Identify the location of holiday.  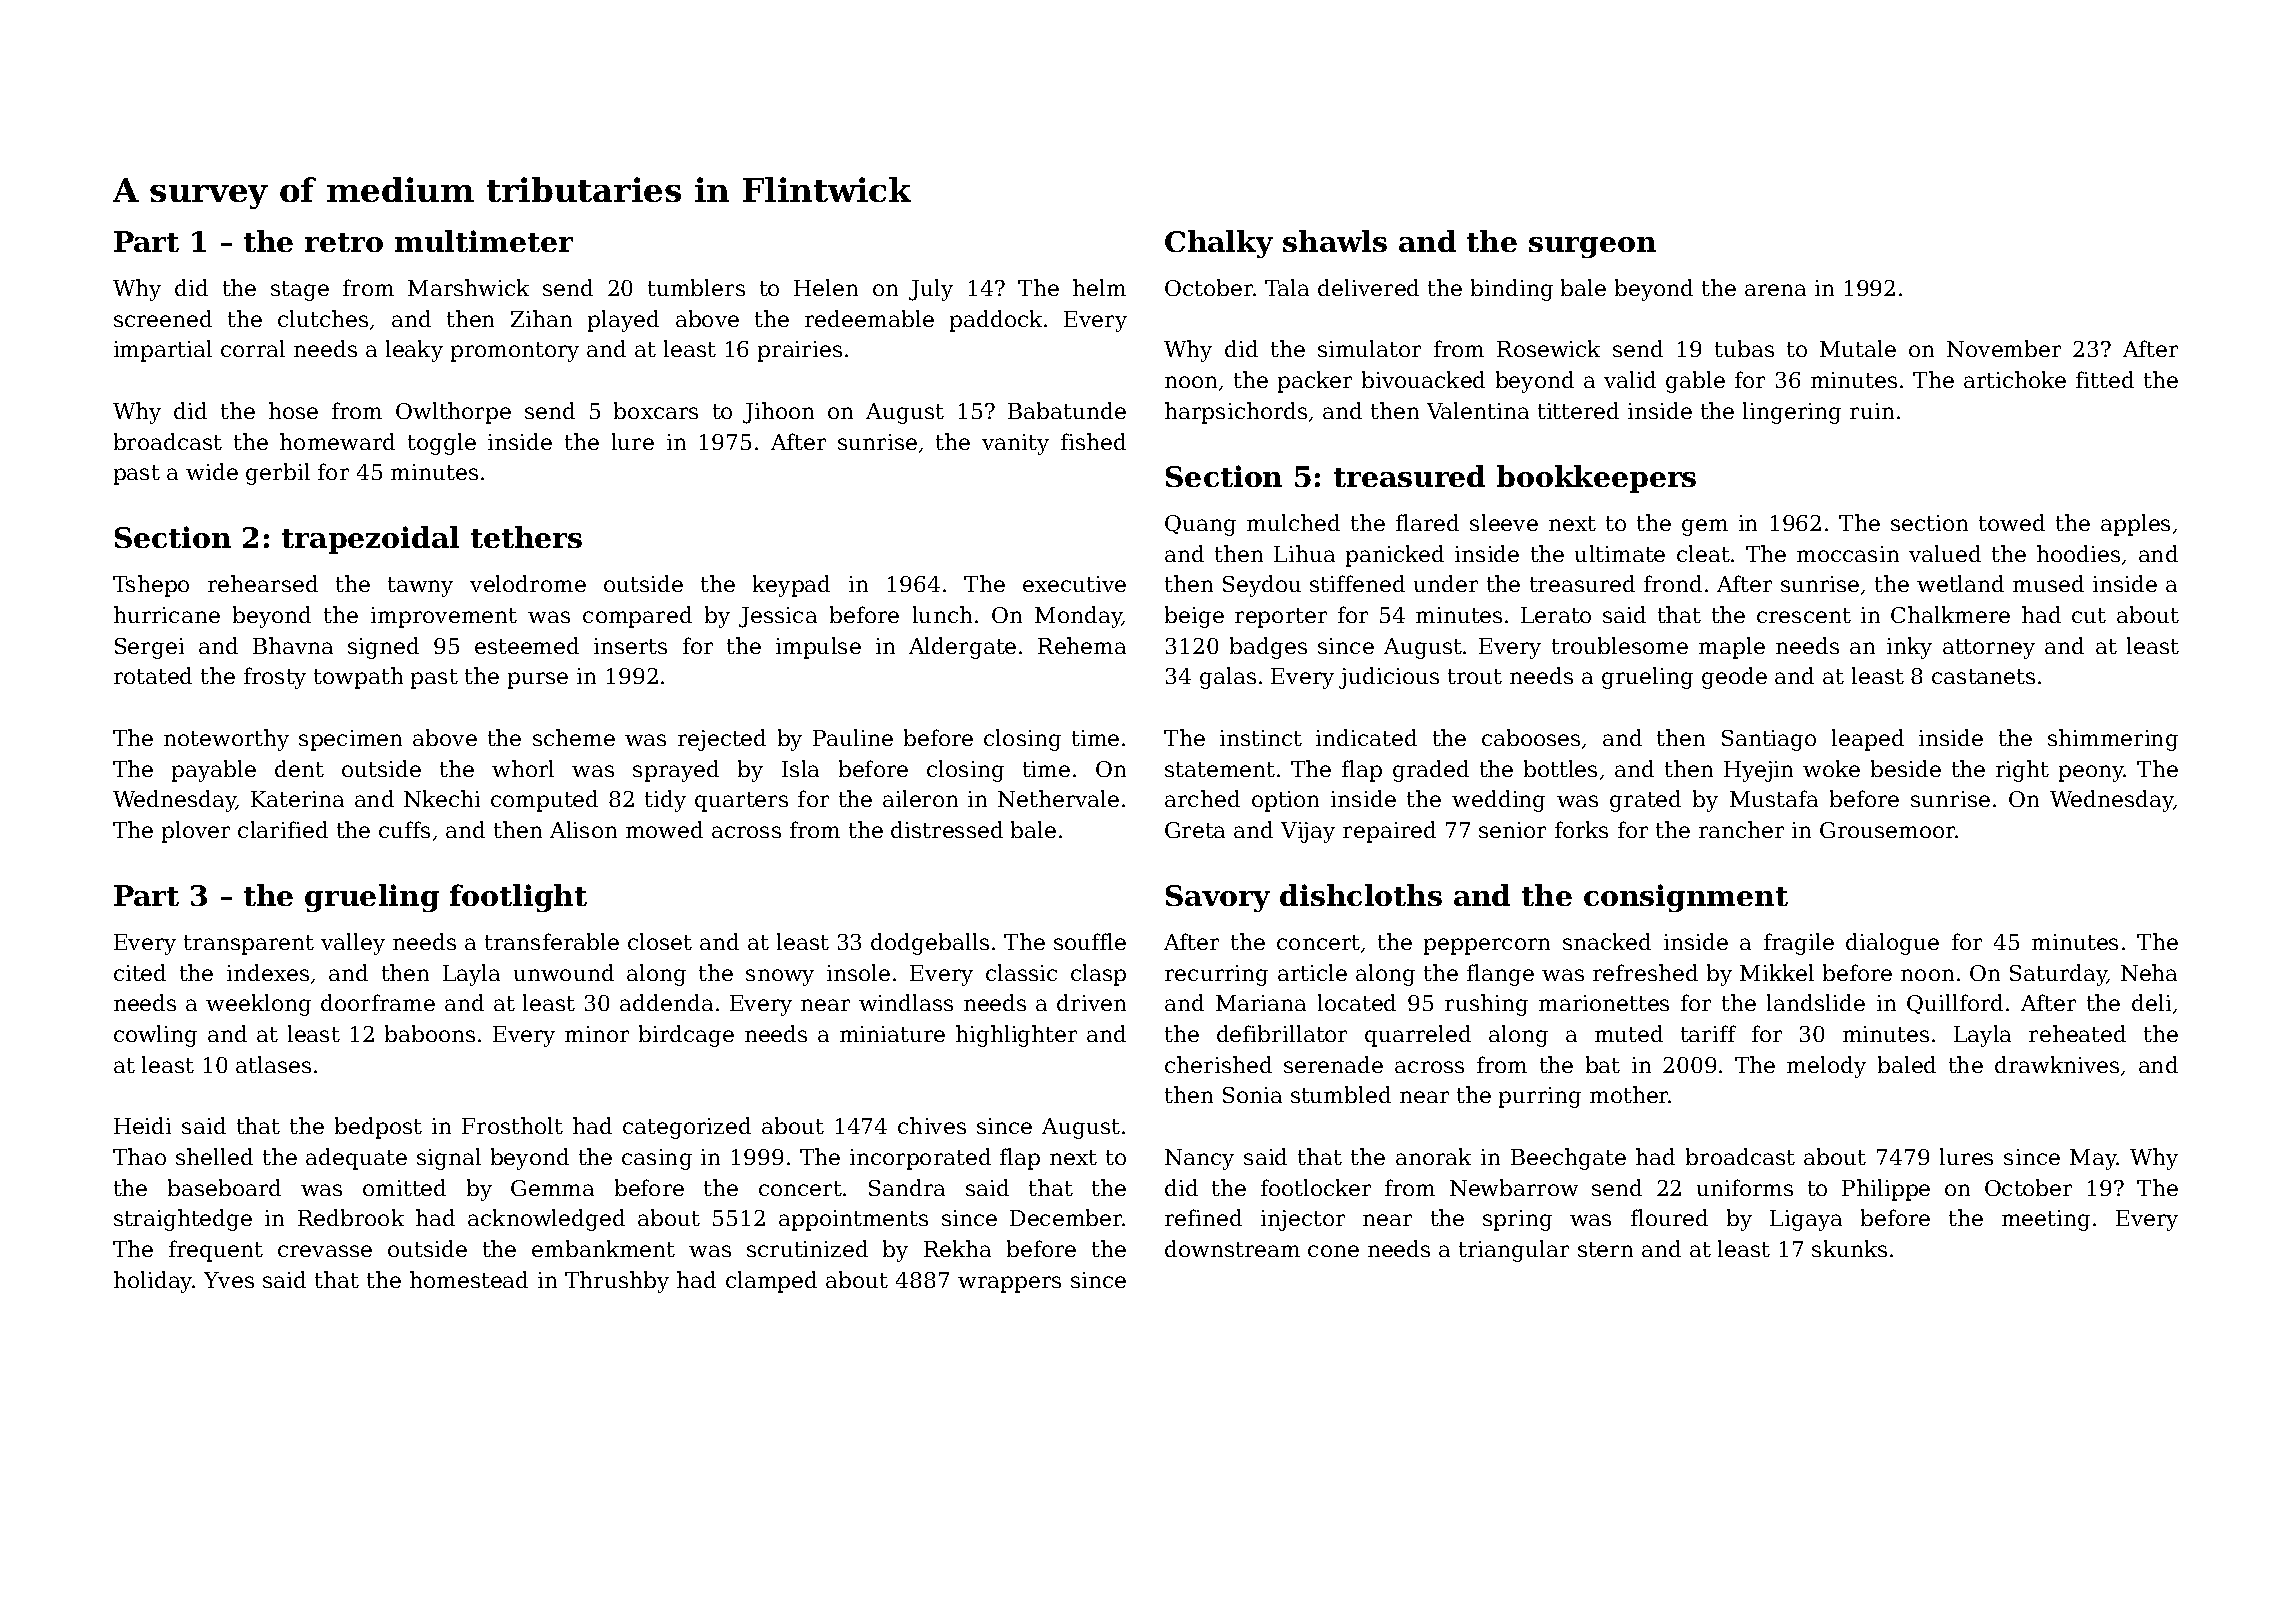
(153, 1282).
